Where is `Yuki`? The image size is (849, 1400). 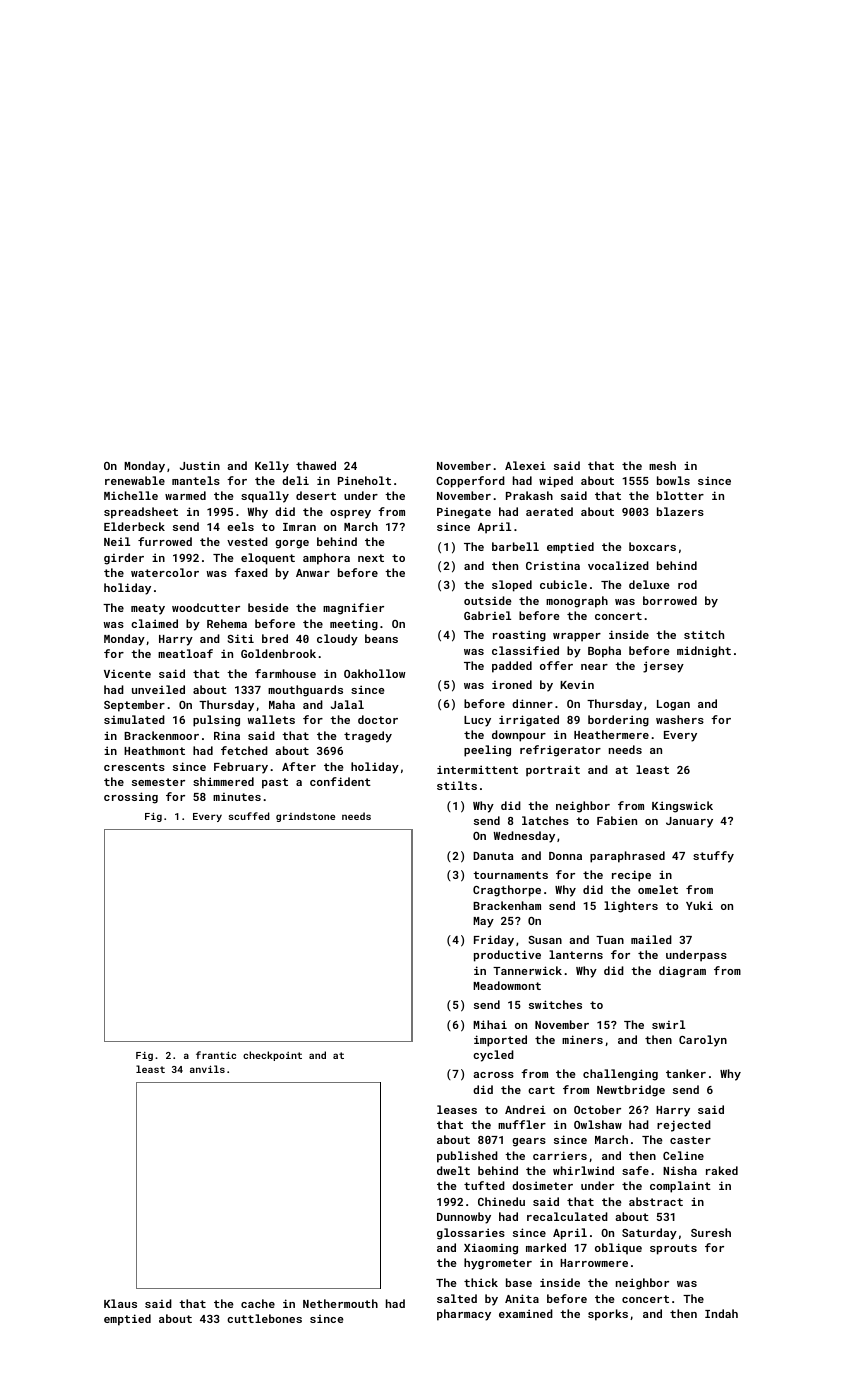 Yuki is located at coordinates (699, 905).
